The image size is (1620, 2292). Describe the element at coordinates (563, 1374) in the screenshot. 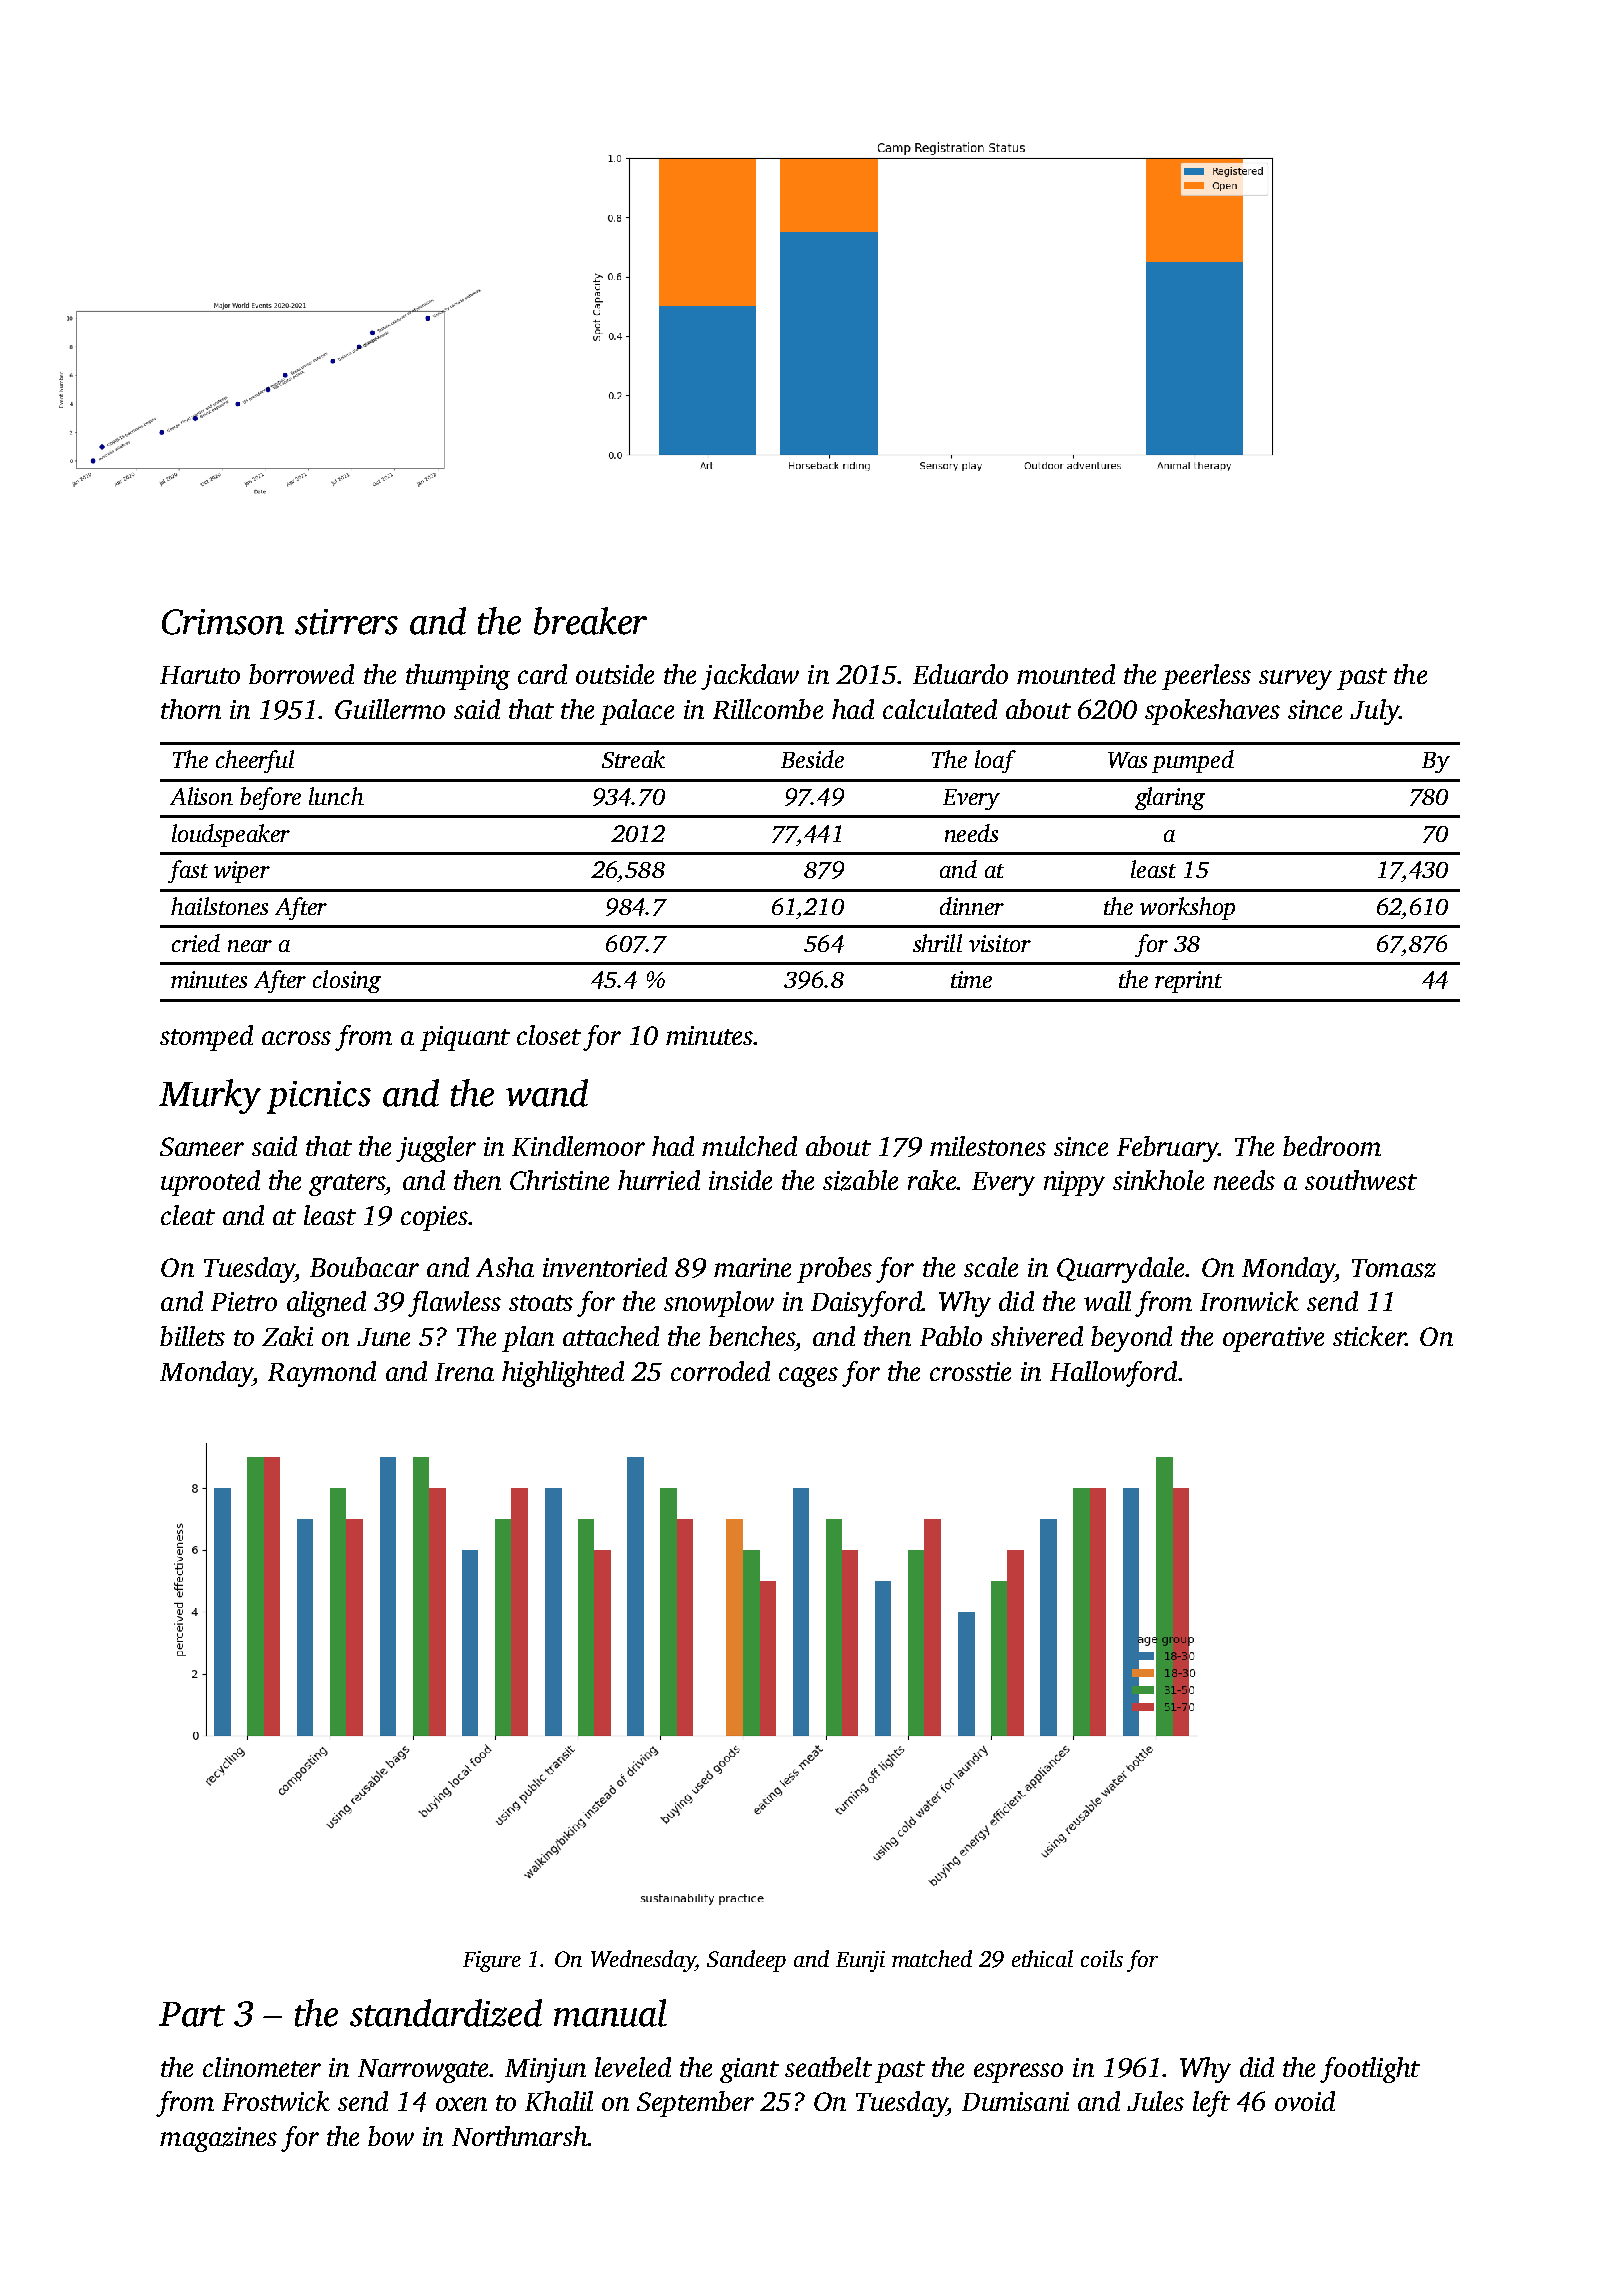

I see `highlighted` at that location.
